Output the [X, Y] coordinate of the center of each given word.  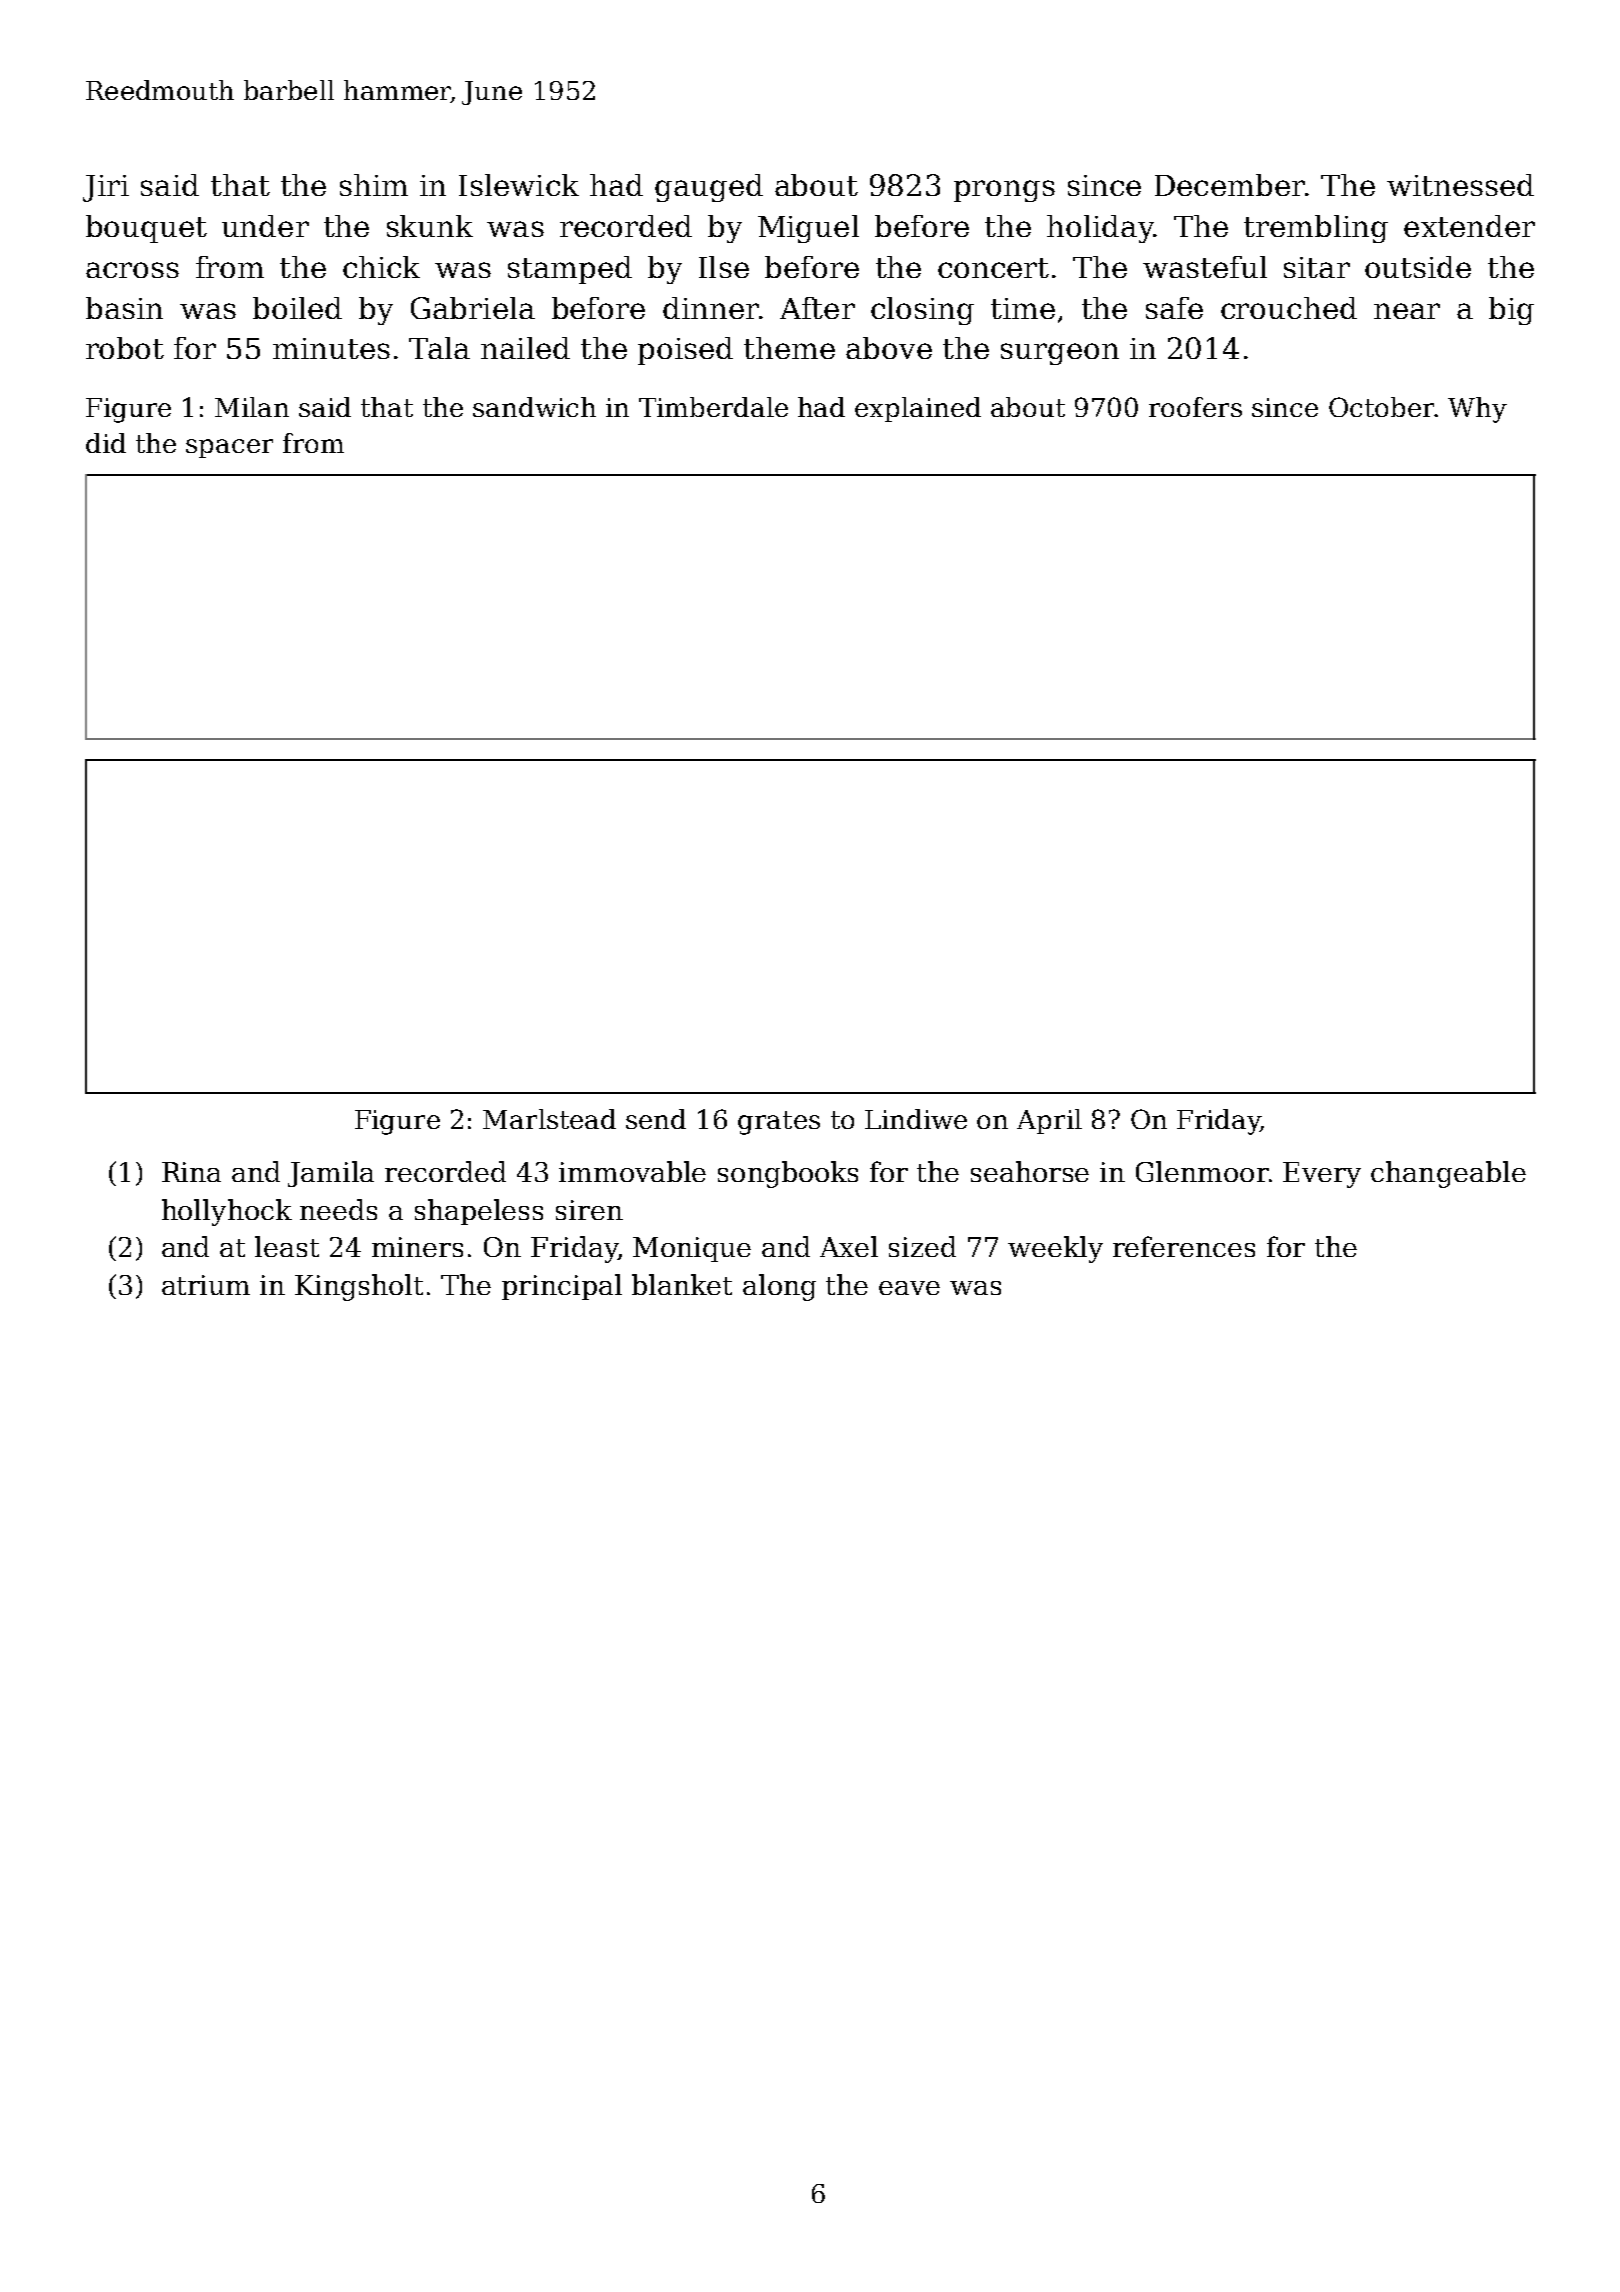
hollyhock [227, 1212]
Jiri [106, 188]
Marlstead [549, 1119]
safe [1174, 308]
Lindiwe [916, 1119]
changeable [1448, 1174]
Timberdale [713, 407]
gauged [709, 188]
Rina [191, 1172]
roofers [1195, 407]
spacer [229, 448]
